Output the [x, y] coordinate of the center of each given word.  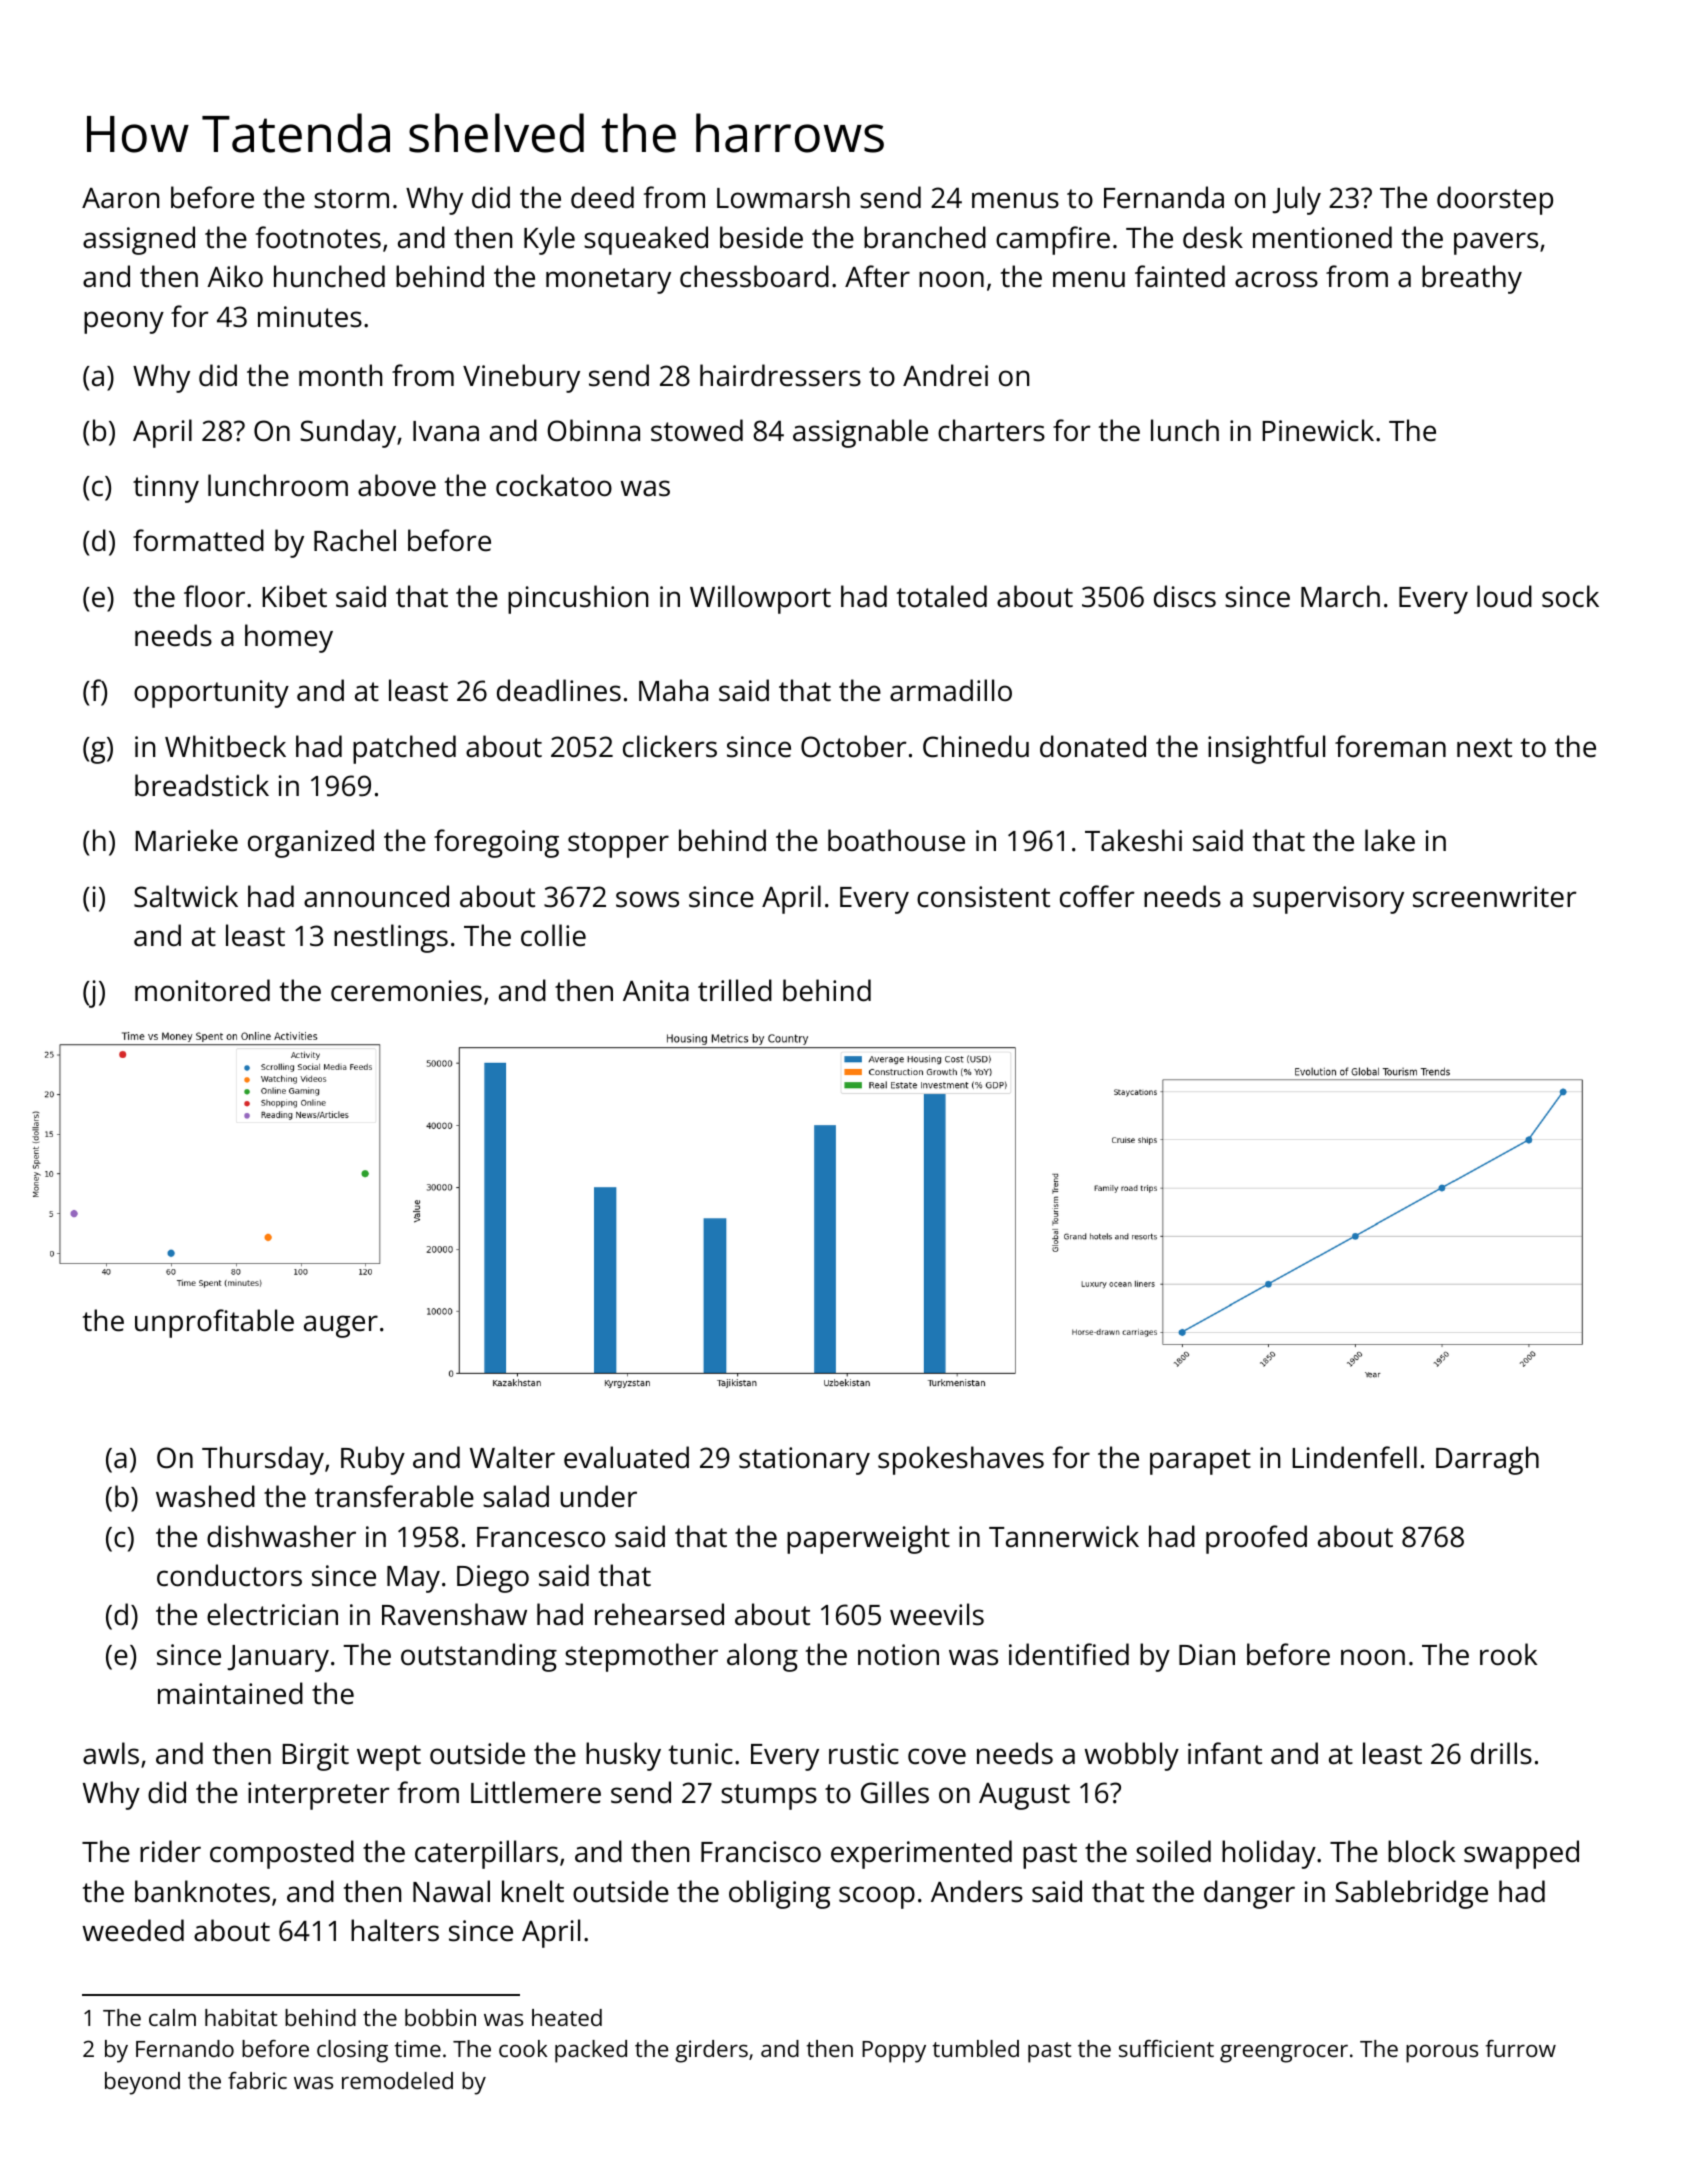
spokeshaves [961, 1460]
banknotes [202, 1891]
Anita [656, 991]
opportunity [211, 694]
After [877, 276]
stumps [769, 1797]
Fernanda [1164, 197]
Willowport [760, 599]
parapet [1200, 1462]
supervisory [1328, 900]
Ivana [446, 431]
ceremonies [406, 991]
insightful [1266, 749]
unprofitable [214, 1323]
